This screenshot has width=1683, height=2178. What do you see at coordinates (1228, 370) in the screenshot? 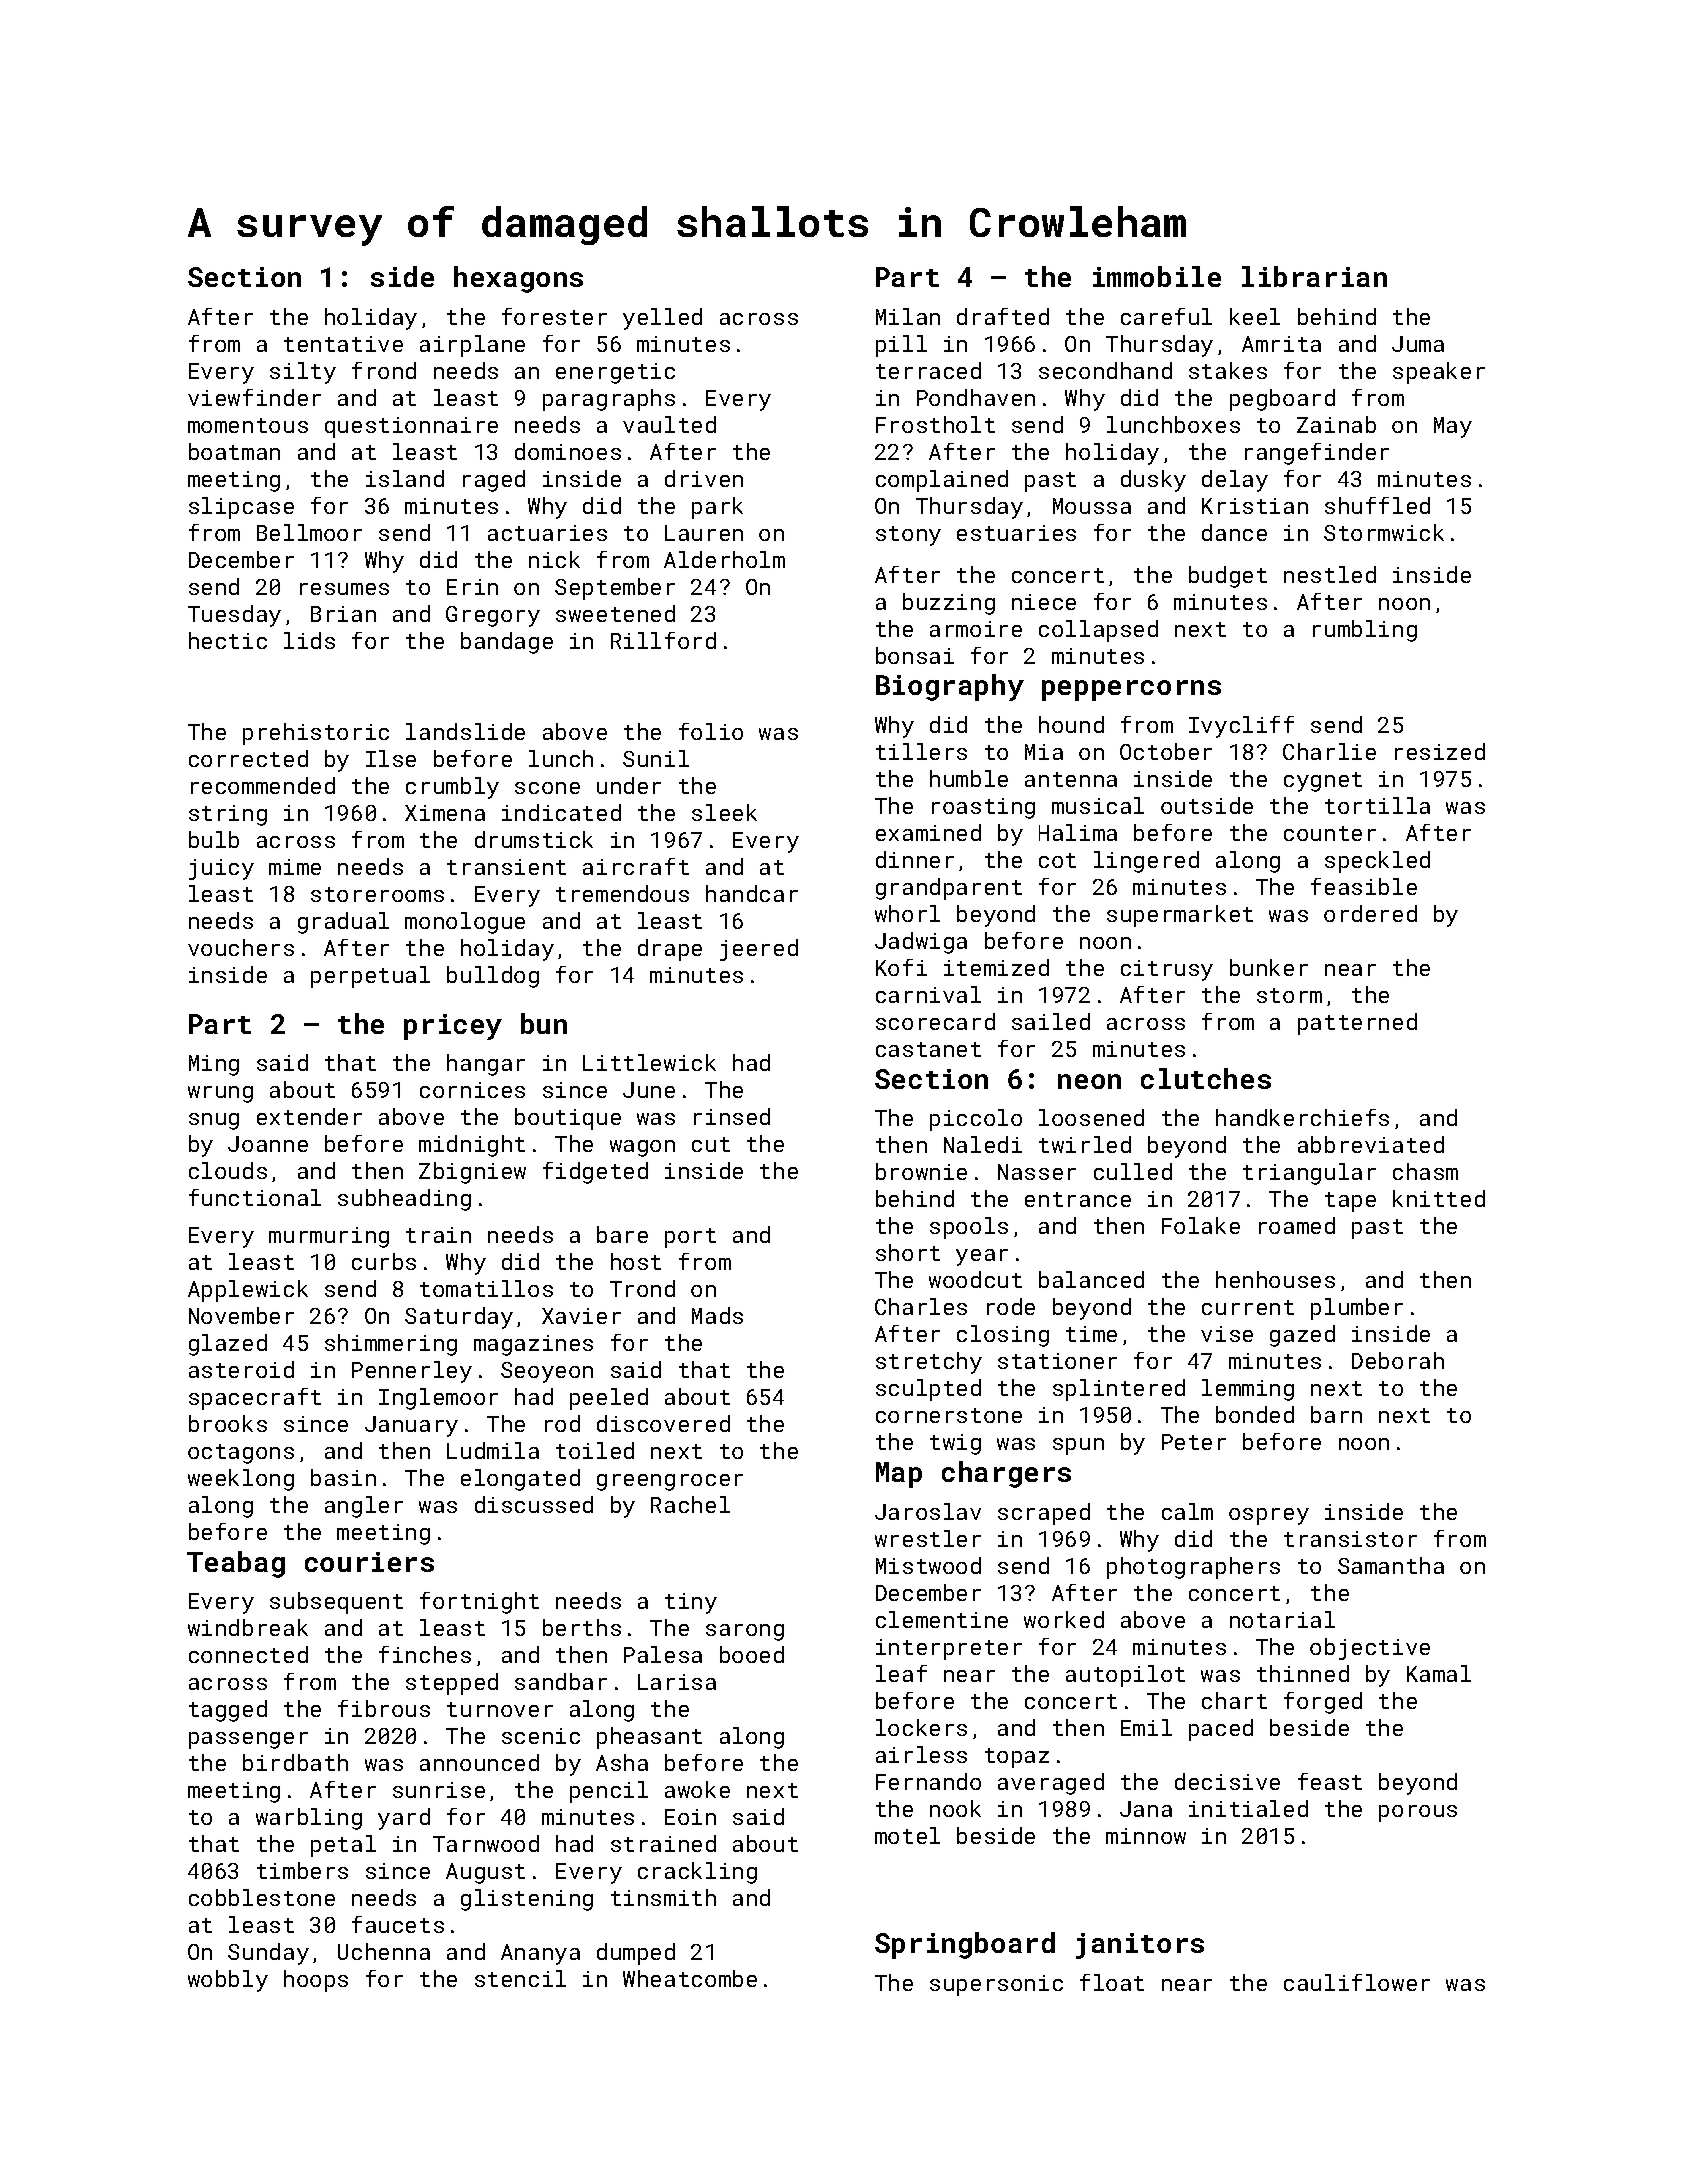
I see `stakes` at bounding box center [1228, 370].
